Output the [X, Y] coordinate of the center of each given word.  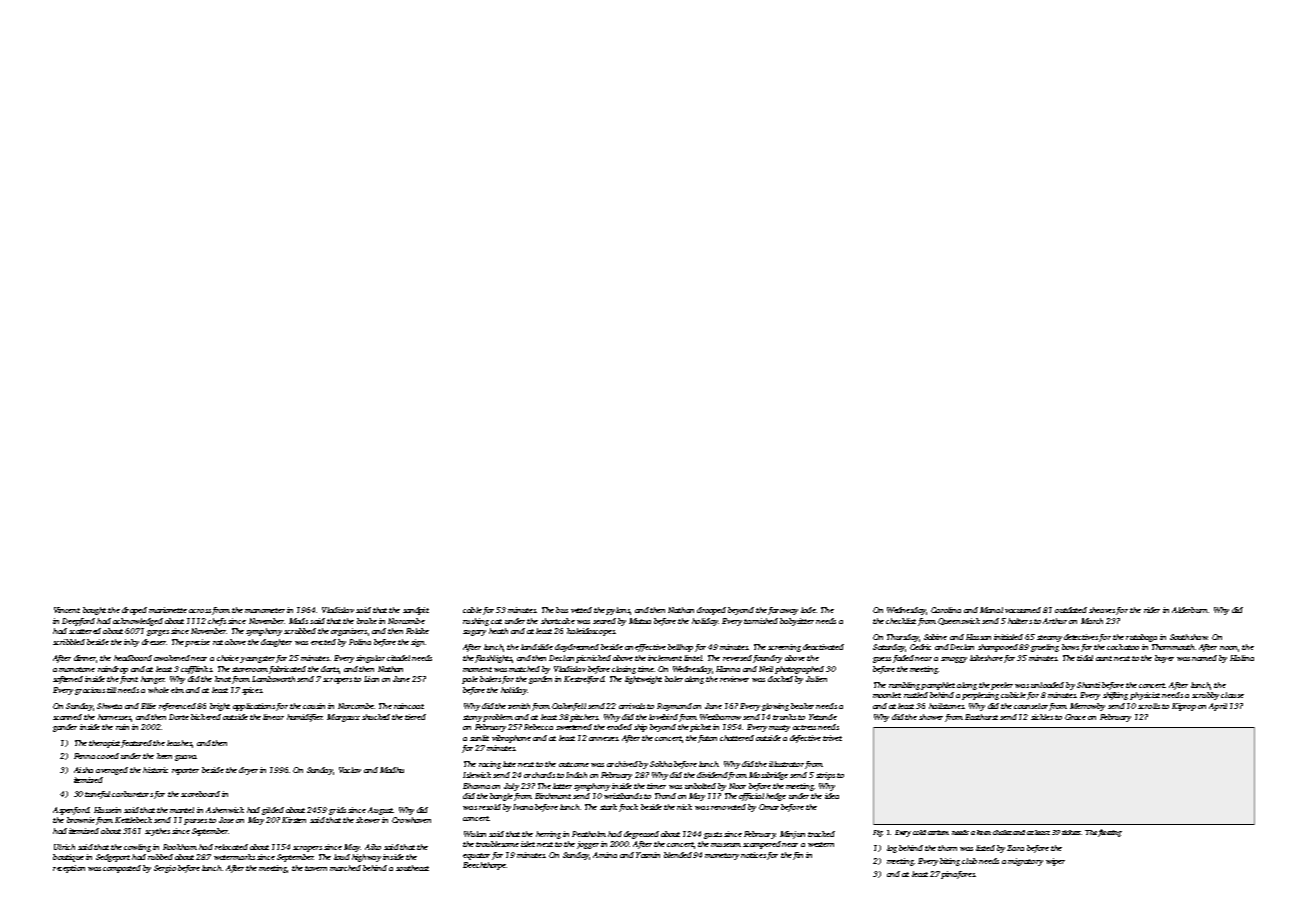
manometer [265, 610]
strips [825, 776]
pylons [617, 611]
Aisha [83, 770]
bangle [501, 797]
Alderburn [1189, 610]
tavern [316, 868]
